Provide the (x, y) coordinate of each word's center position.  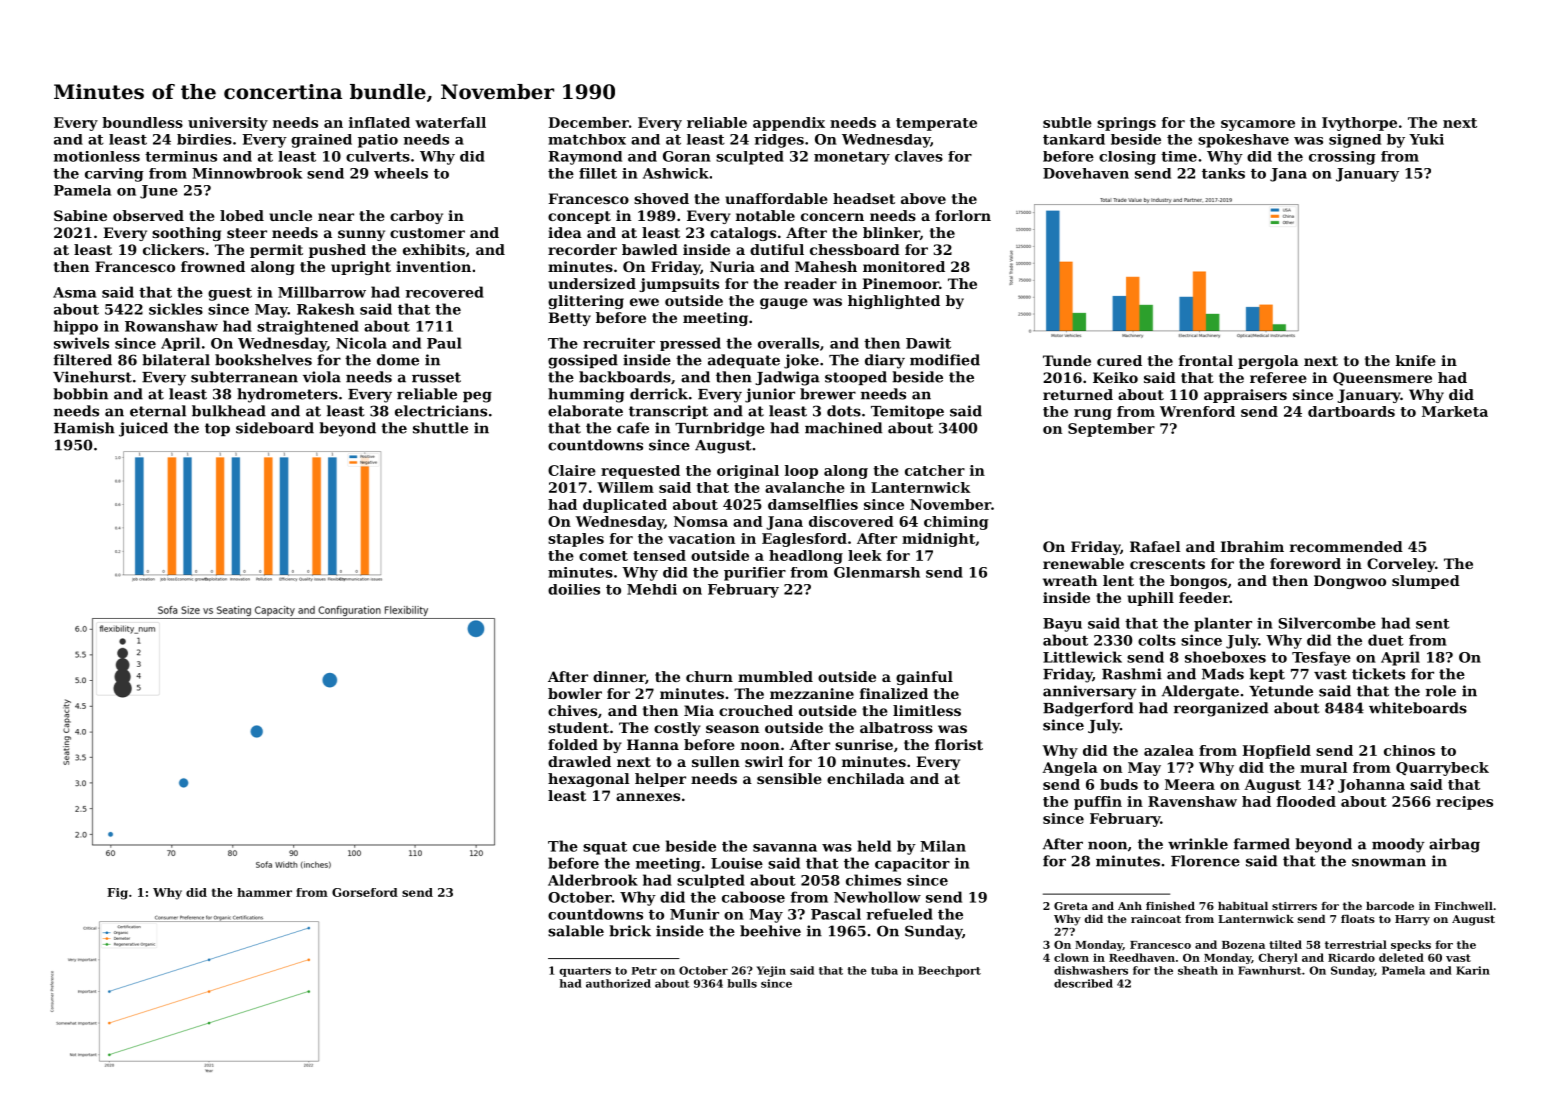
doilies (574, 589)
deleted (1401, 957)
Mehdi (652, 589)
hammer (264, 892)
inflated (379, 122)
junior (770, 395)
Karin (1473, 970)
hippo (76, 327)
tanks (1223, 173)
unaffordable (776, 198)
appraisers (1245, 396)
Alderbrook (593, 880)
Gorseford (365, 892)
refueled (899, 914)
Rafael (1155, 546)
